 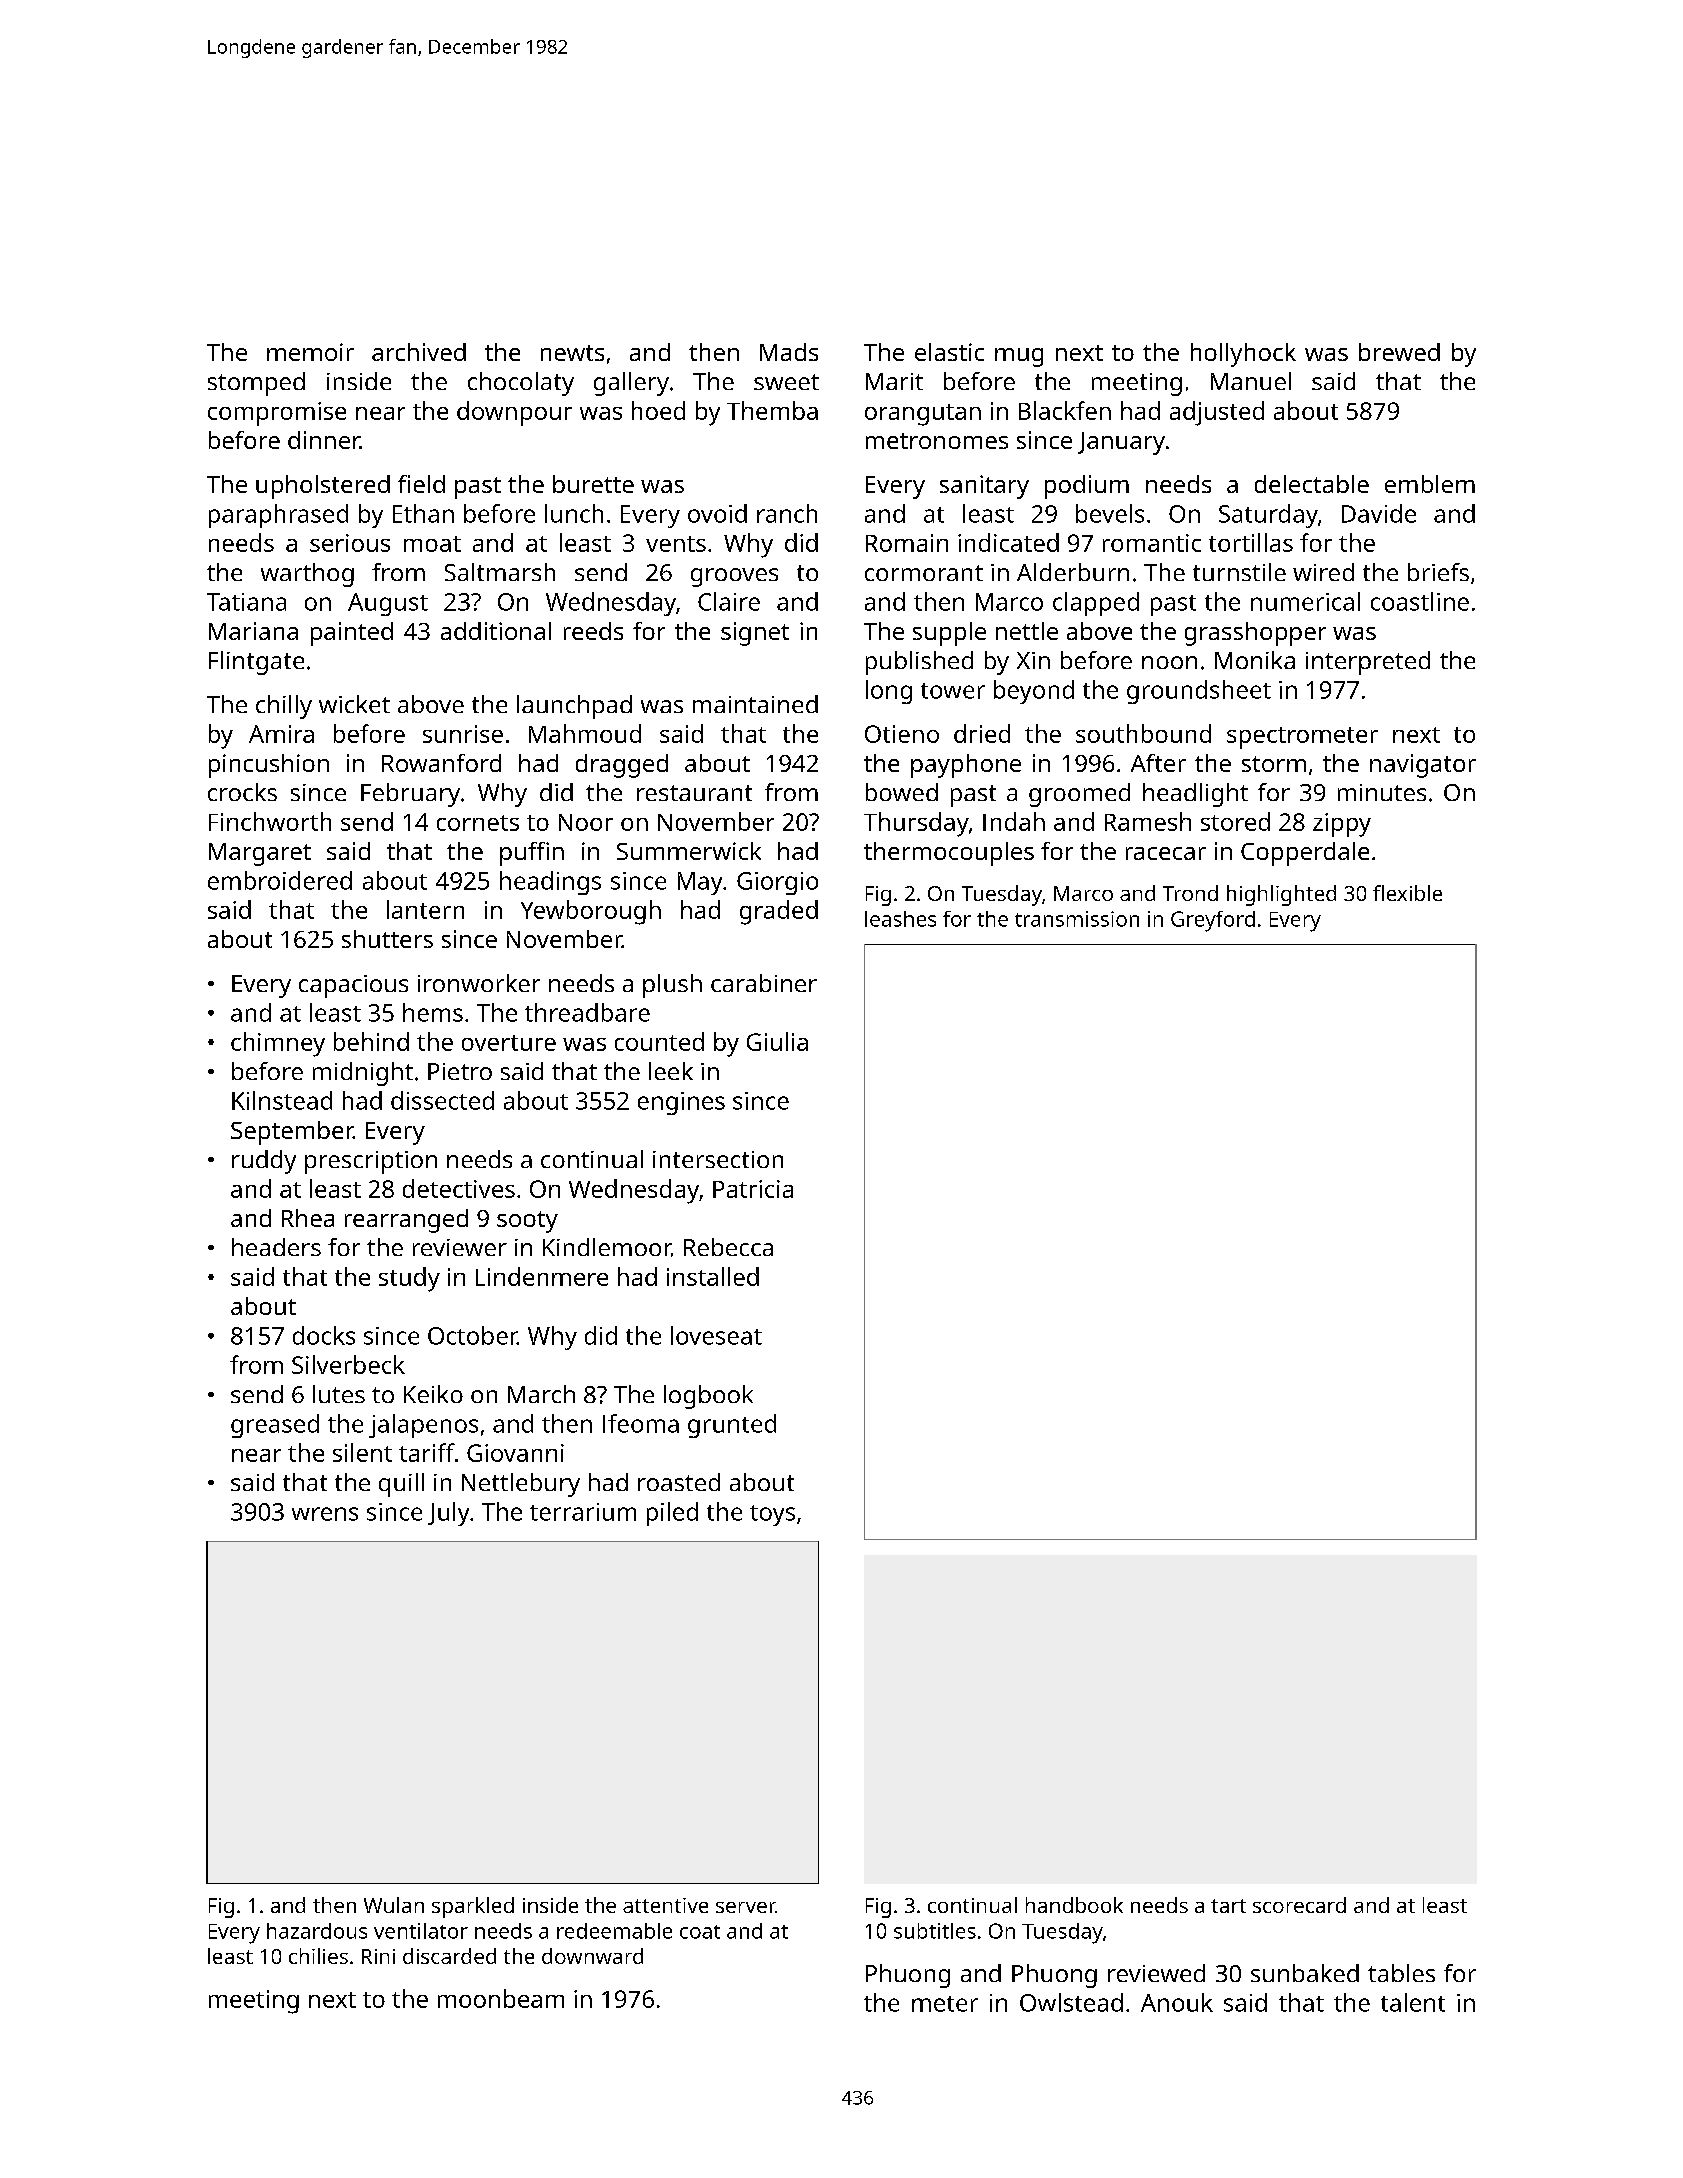 What do you see at coordinates (1243, 355) in the screenshot?
I see `hollyhock` at bounding box center [1243, 355].
